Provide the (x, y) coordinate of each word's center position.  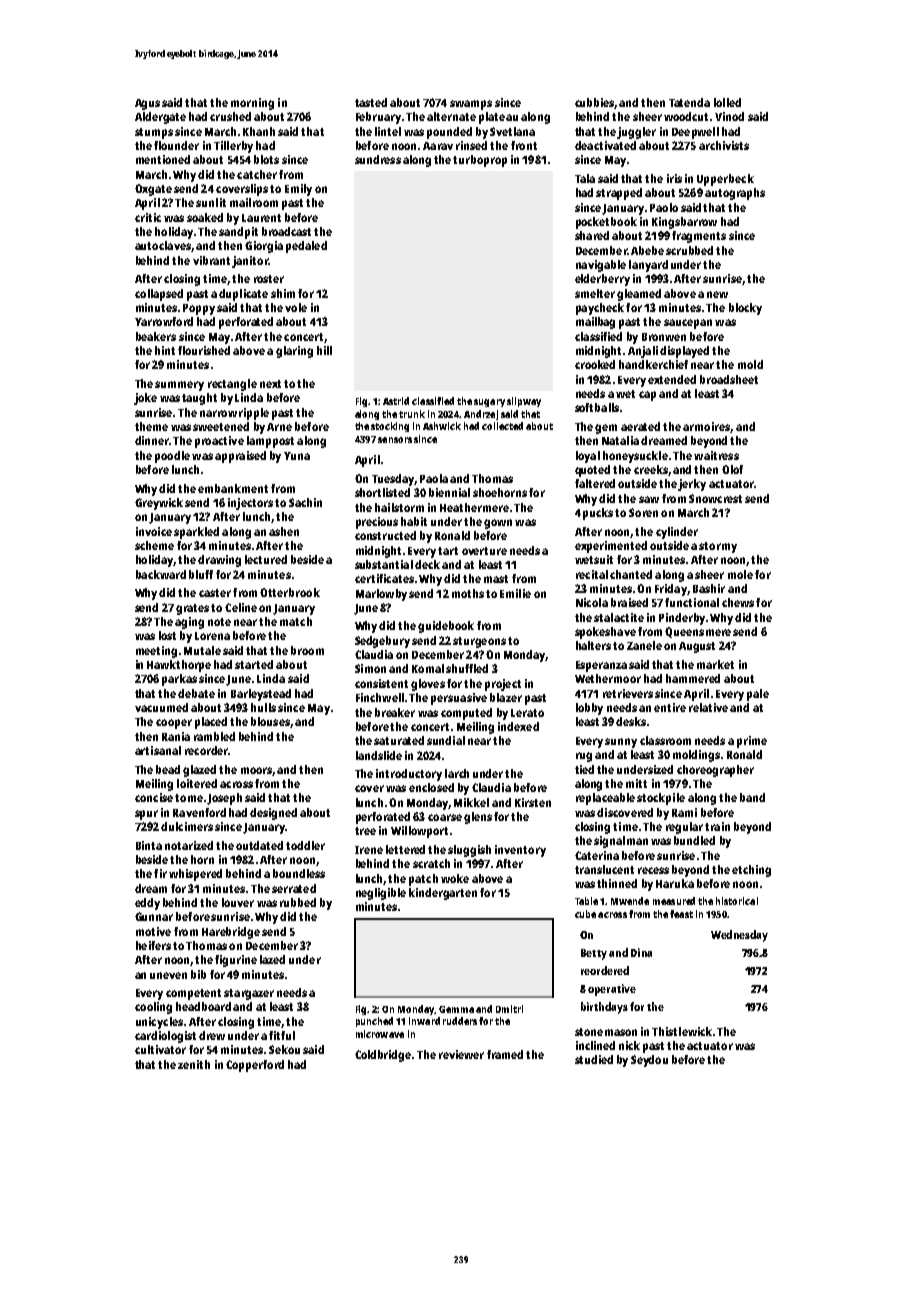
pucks (598, 514)
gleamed (639, 295)
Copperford (255, 1066)
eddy (147, 904)
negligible (381, 894)
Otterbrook (290, 592)
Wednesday (739, 936)
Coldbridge (383, 1056)
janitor (250, 262)
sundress (378, 159)
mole (740, 574)
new (717, 294)
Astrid (396, 401)
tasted (371, 102)
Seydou (649, 1061)
